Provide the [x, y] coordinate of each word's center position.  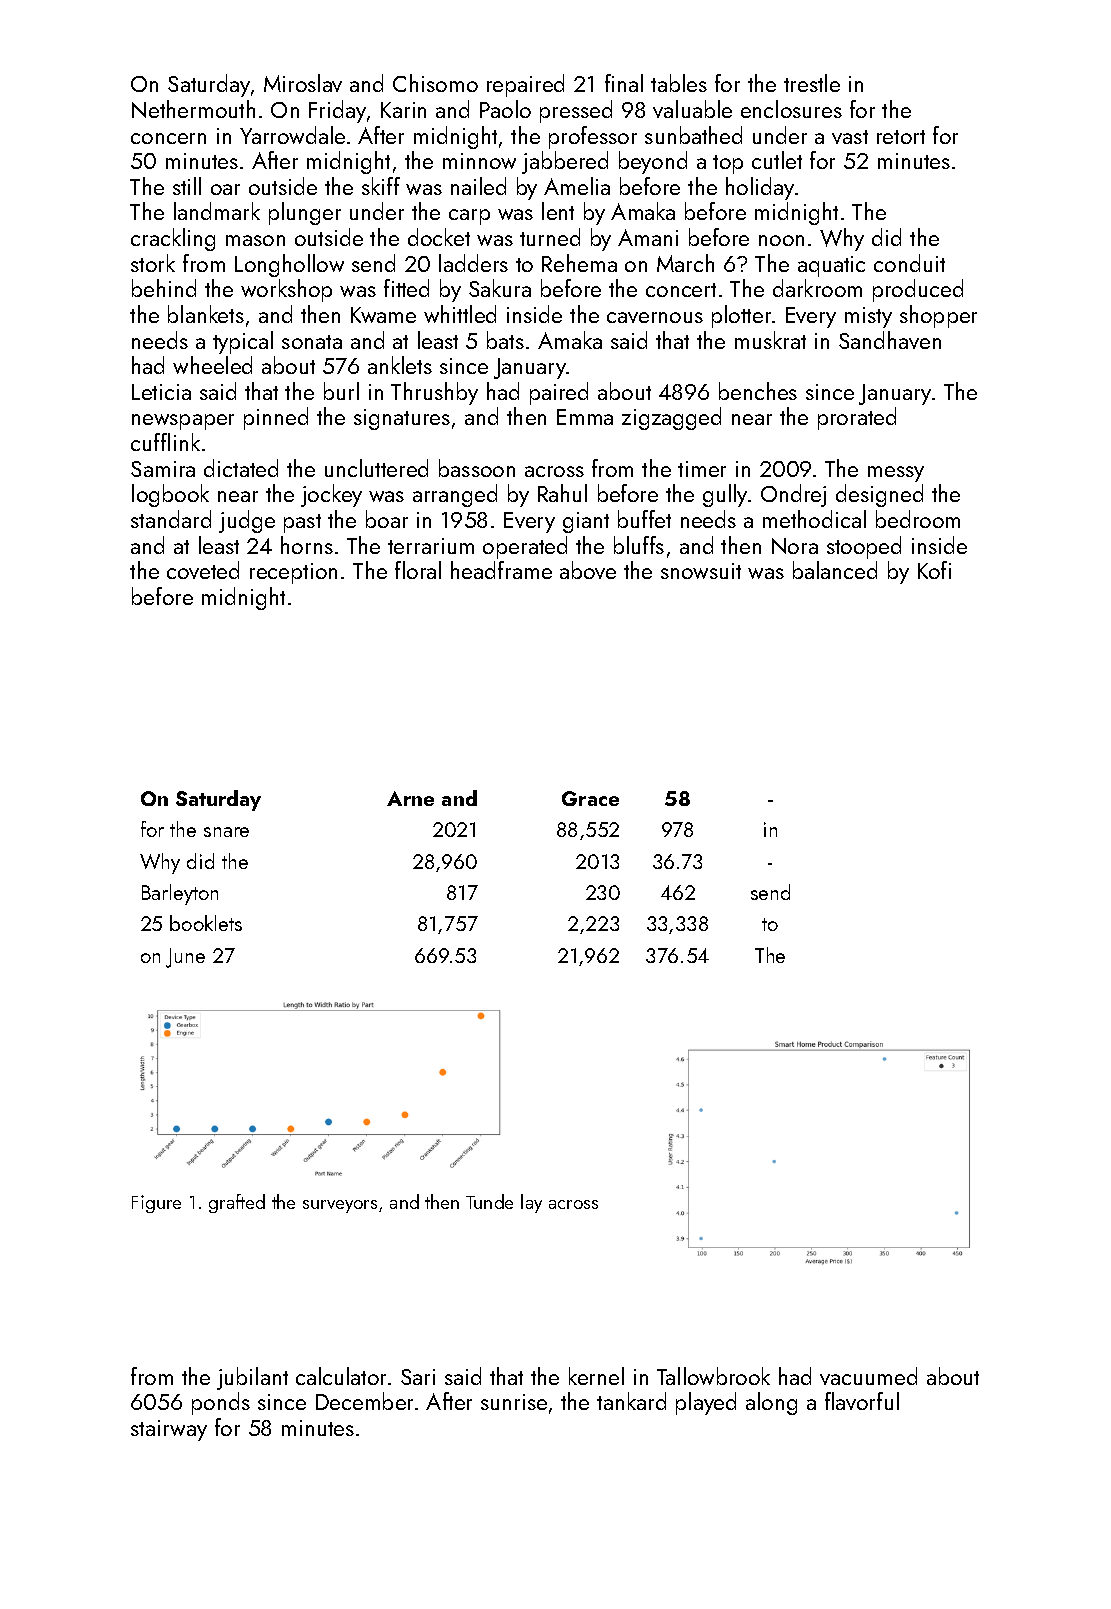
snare [226, 832]
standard [171, 519]
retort [901, 137]
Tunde [489, 1201]
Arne [410, 798]
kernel [596, 1376]
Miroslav [303, 83]
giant [586, 522]
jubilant [252, 1378]
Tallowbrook [713, 1376]
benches [758, 391]
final [624, 83]
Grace [590, 798]
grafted [237, 1203]
